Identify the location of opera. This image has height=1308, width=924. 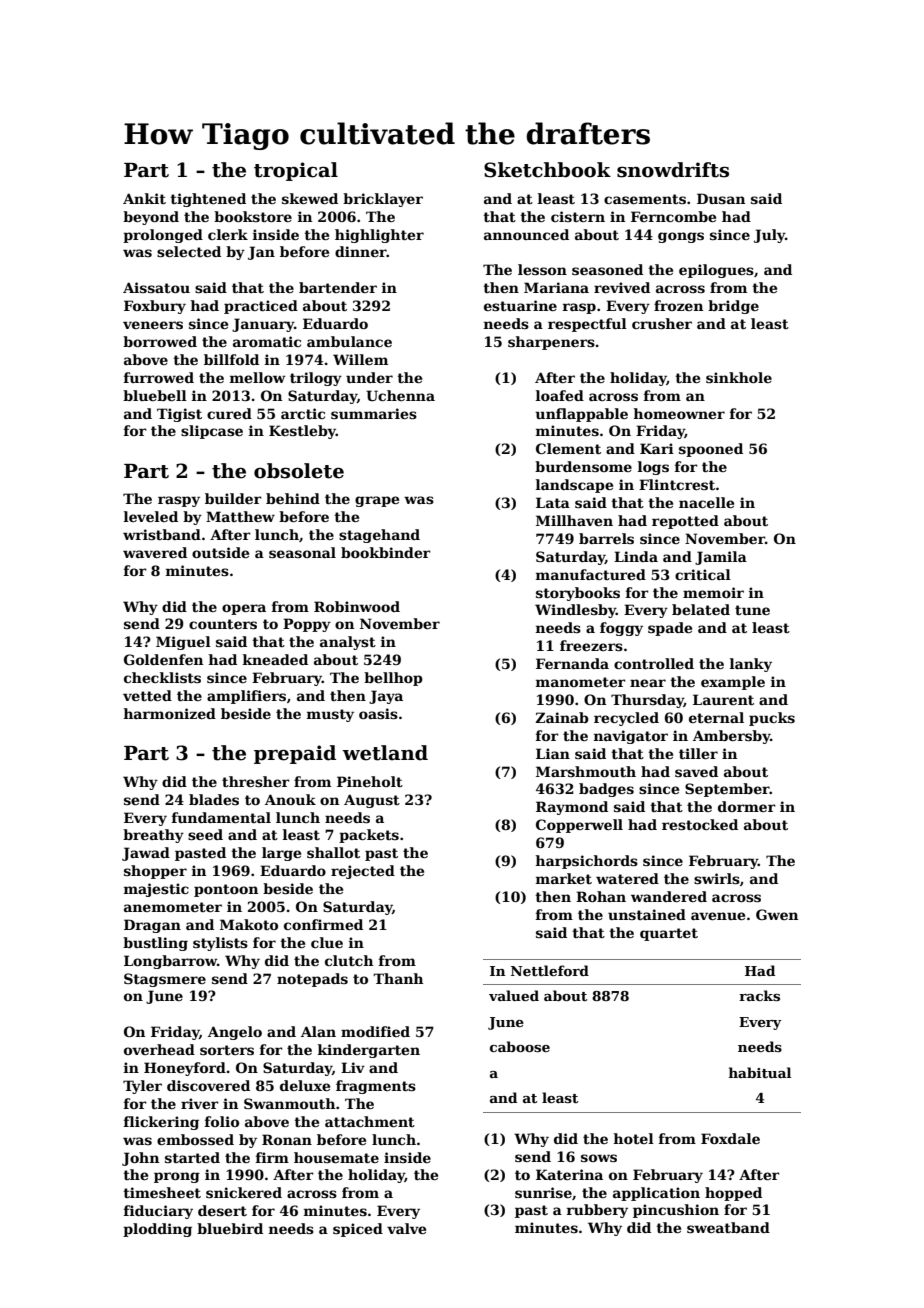
(244, 609).
